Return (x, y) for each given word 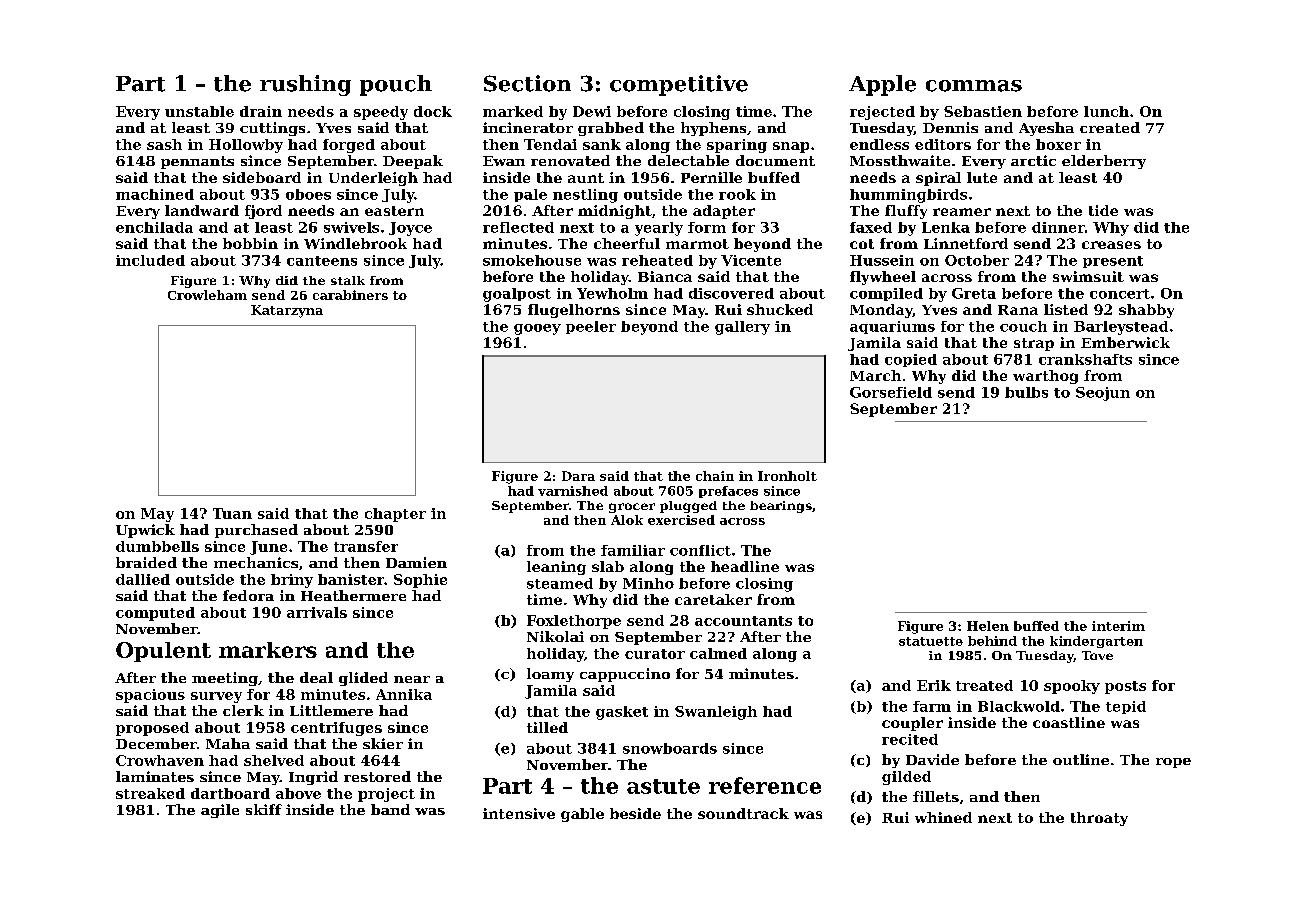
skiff (264, 809)
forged (349, 146)
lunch (1106, 111)
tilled (547, 727)
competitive (679, 85)
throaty (1099, 819)
